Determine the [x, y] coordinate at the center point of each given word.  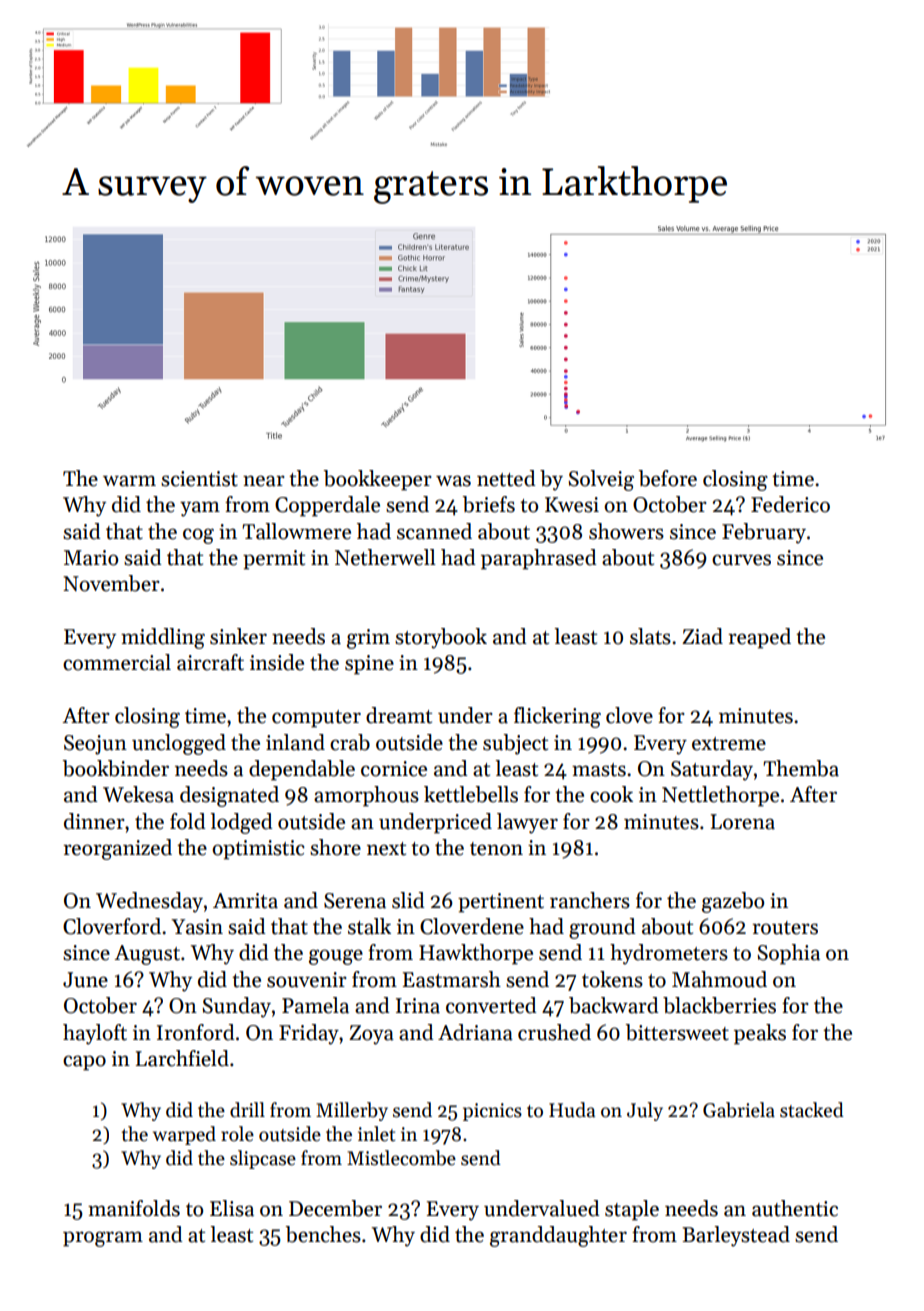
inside [277, 662]
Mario [91, 558]
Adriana [475, 1032]
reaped [759, 638]
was [453, 481]
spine [369, 665]
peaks [760, 1034]
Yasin [197, 927]
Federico [790, 504]
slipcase [263, 1159]
